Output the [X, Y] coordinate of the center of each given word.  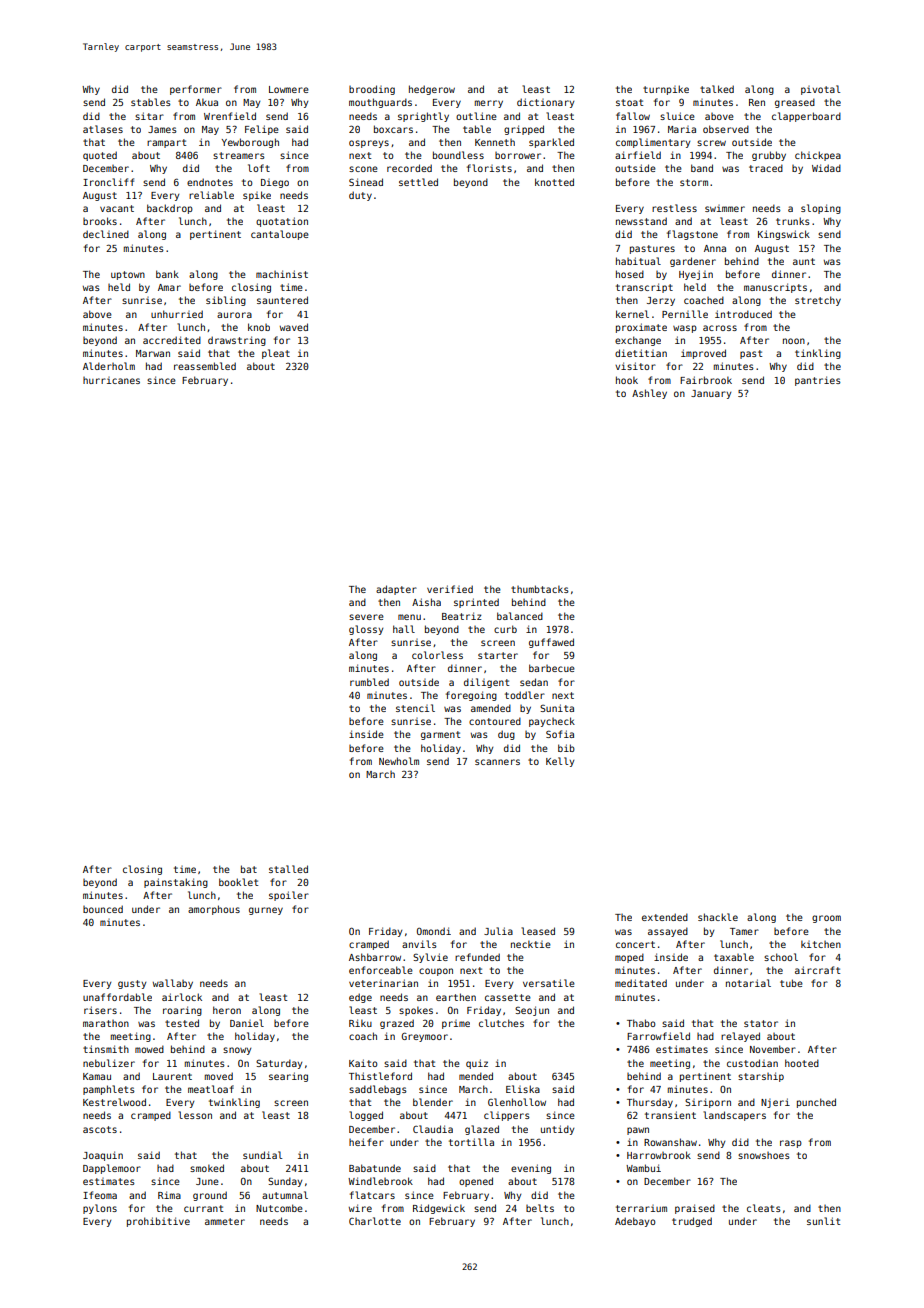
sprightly [423, 117]
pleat [276, 354]
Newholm [399, 761]
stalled [288, 869]
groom [826, 919]
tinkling [818, 354]
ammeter [225, 1221]
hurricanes [111, 380]
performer [196, 90]
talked [717, 89]
